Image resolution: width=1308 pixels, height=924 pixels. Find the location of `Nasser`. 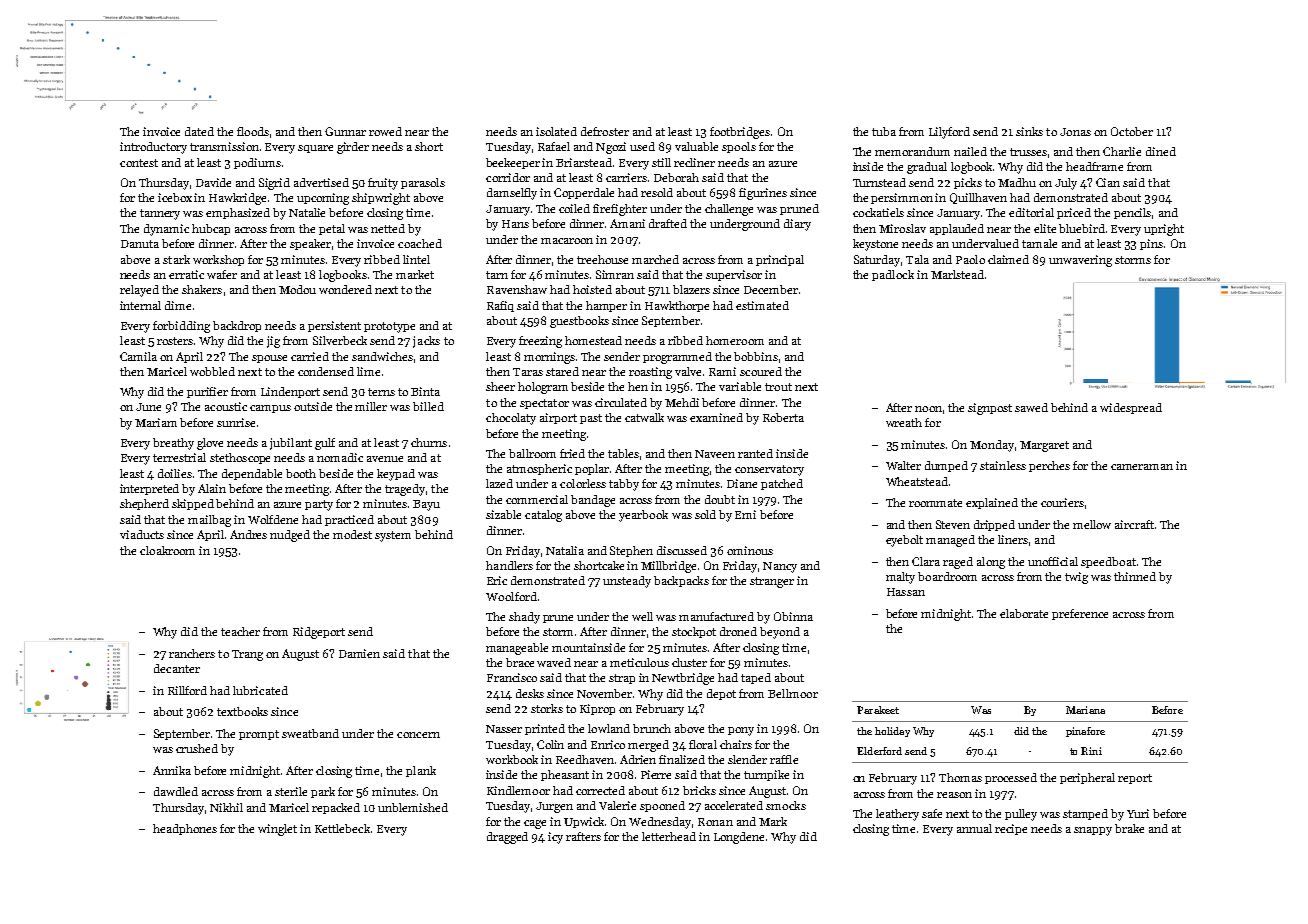

Nasser is located at coordinates (504, 729).
